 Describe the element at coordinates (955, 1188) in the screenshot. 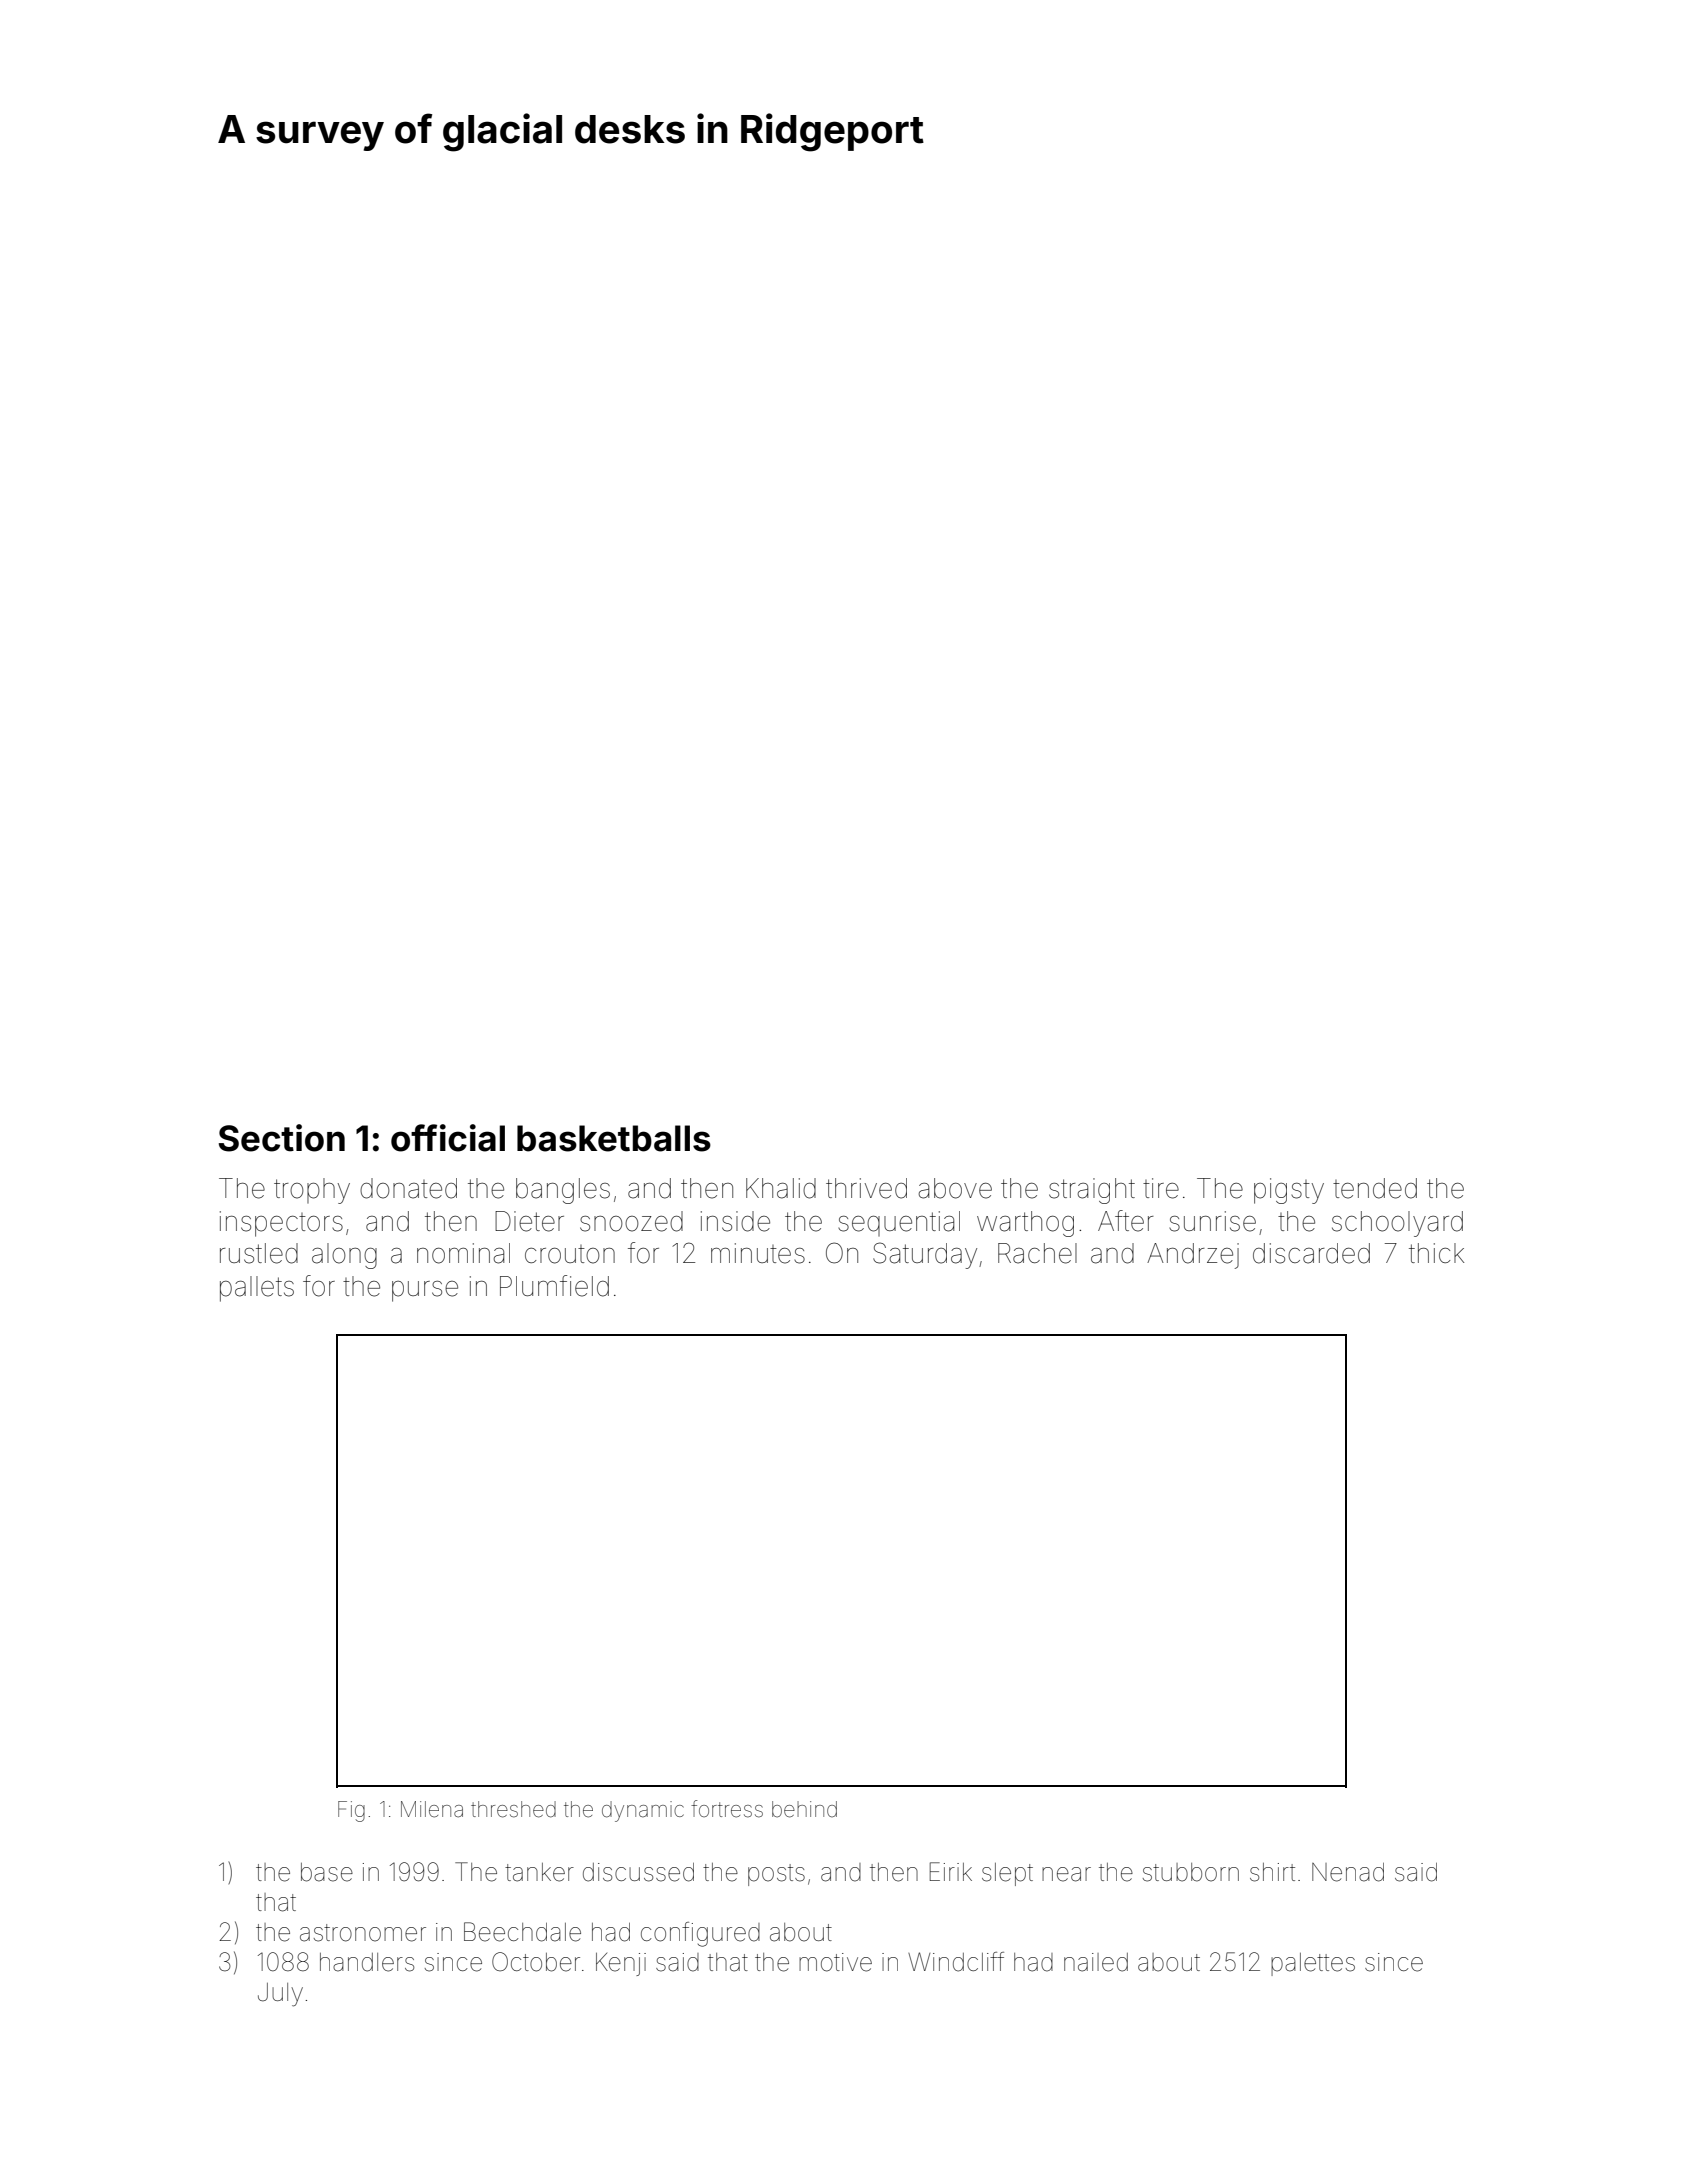

I see `above` at that location.
